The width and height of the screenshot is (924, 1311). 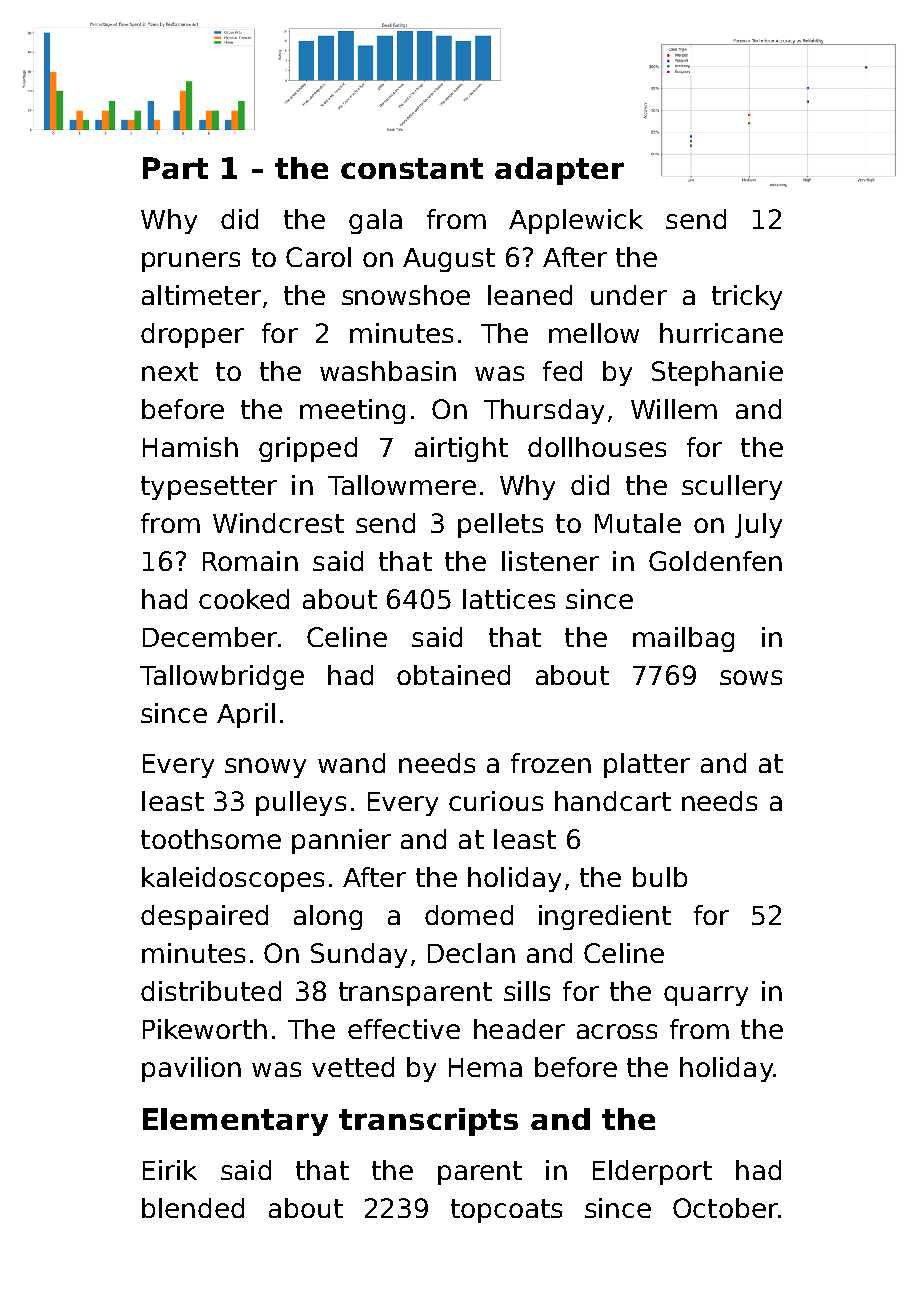 What do you see at coordinates (500, 525) in the screenshot?
I see `pellets` at bounding box center [500, 525].
